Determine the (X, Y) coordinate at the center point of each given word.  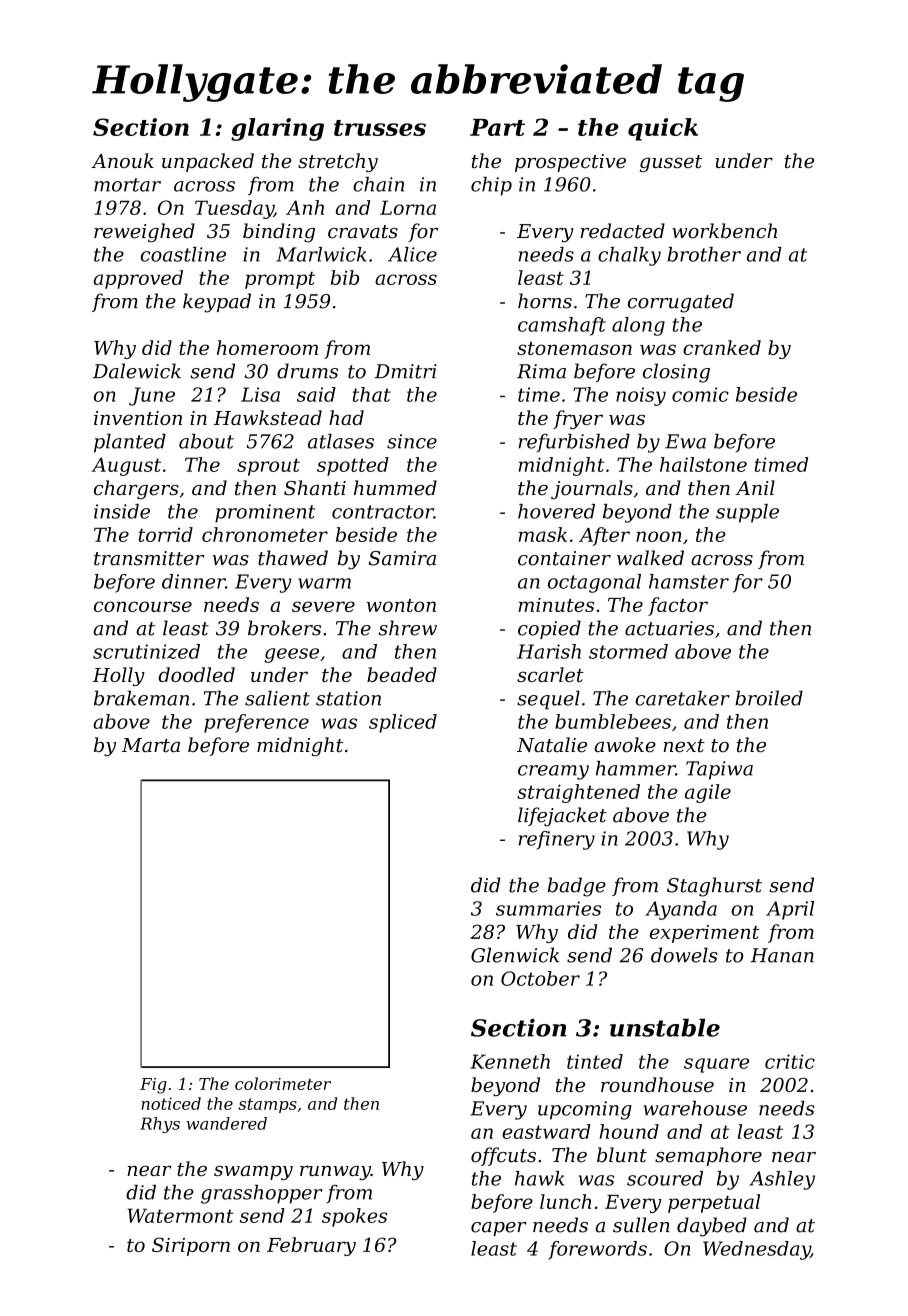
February (311, 1246)
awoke (625, 745)
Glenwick (515, 955)
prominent (265, 513)
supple (747, 513)
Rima (541, 371)
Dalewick (137, 371)
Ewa (685, 441)
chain (378, 184)
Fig (153, 1086)
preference (256, 723)
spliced (403, 723)
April (790, 910)
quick (663, 129)
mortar (127, 185)
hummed (395, 488)
